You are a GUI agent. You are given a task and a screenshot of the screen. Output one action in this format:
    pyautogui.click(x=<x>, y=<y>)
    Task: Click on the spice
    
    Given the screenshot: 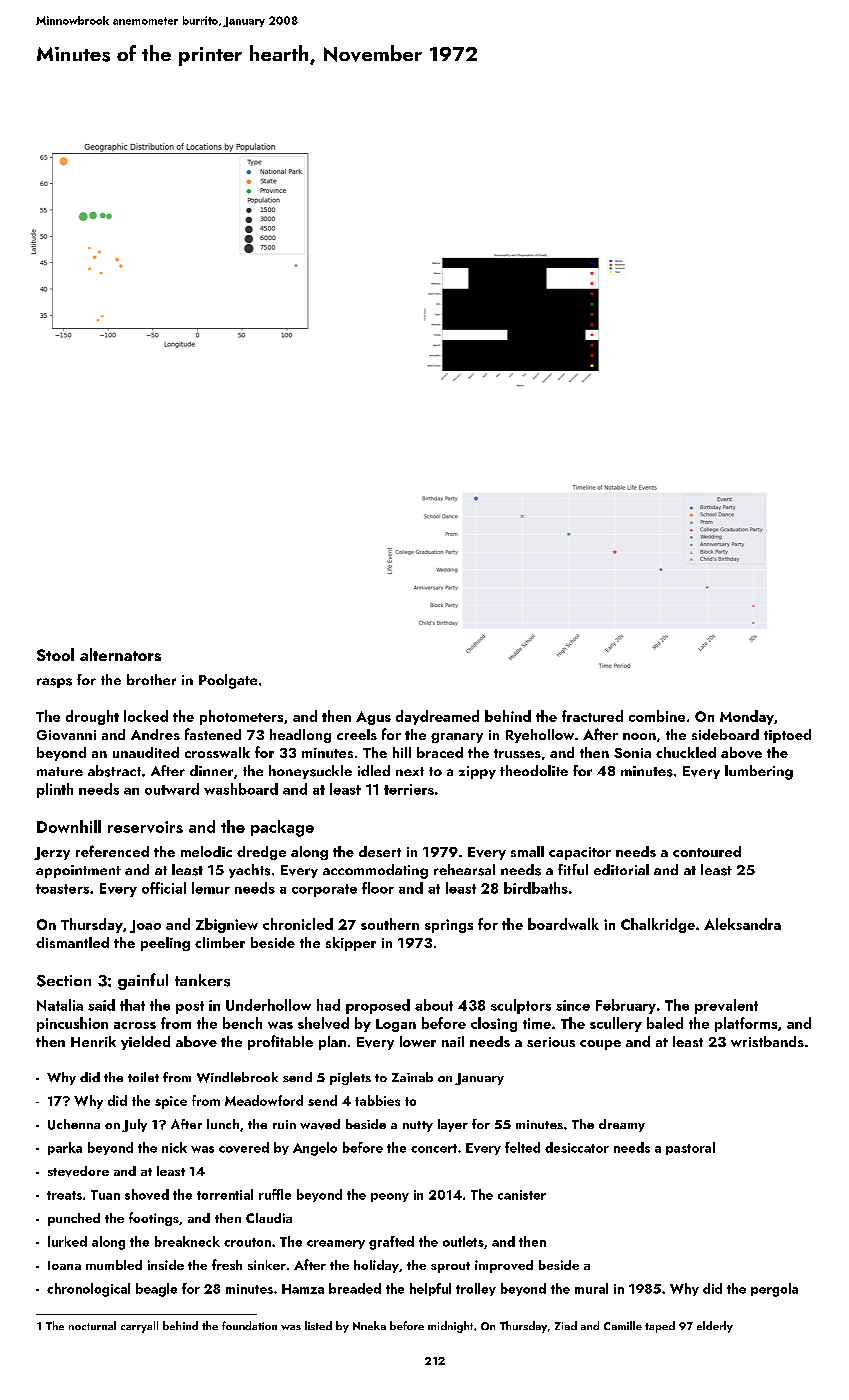 What is the action you would take?
    pyautogui.click(x=171, y=1102)
